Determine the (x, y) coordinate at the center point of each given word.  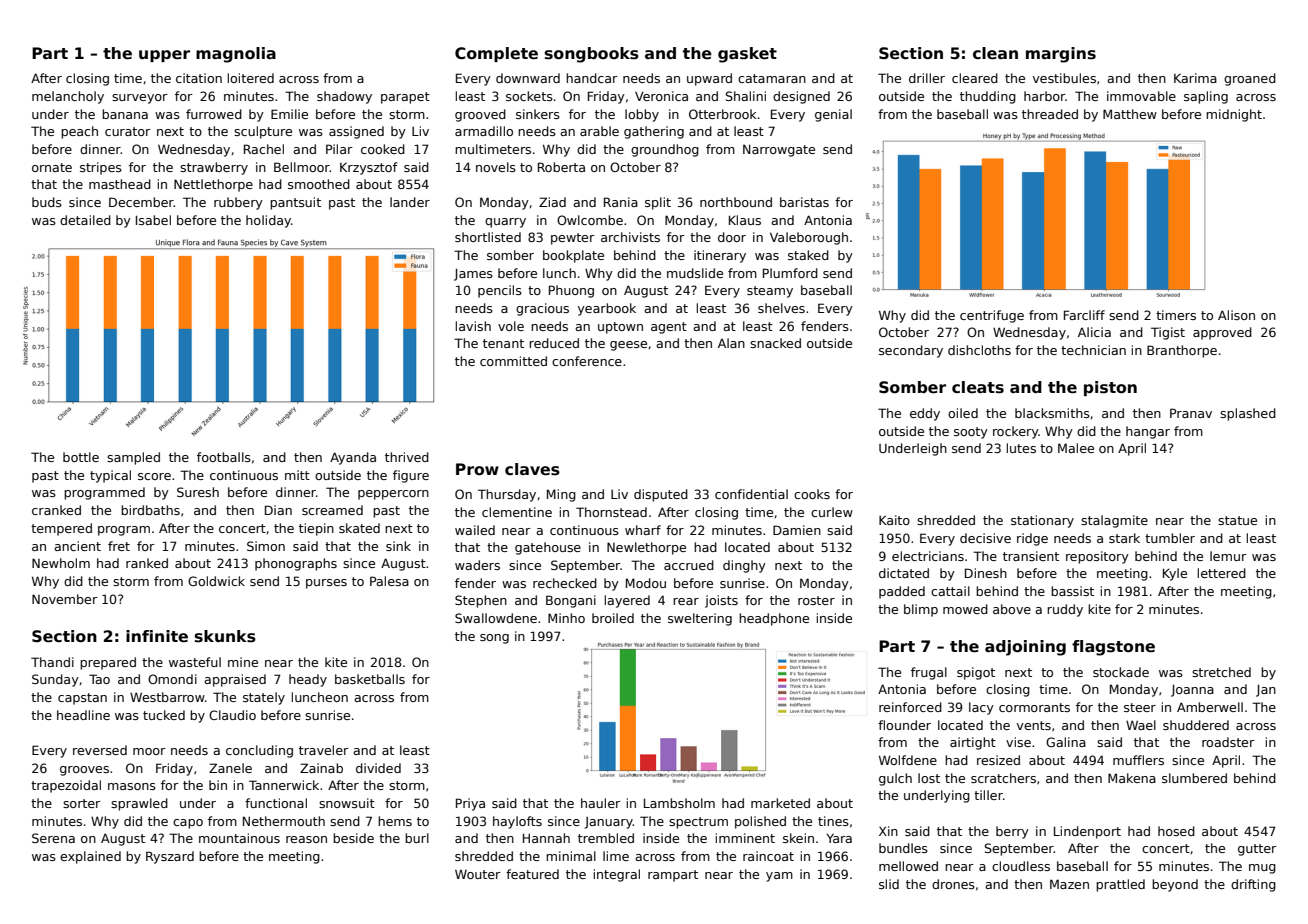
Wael (1141, 725)
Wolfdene (908, 760)
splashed (1248, 414)
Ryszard (170, 857)
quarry (505, 223)
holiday (268, 221)
